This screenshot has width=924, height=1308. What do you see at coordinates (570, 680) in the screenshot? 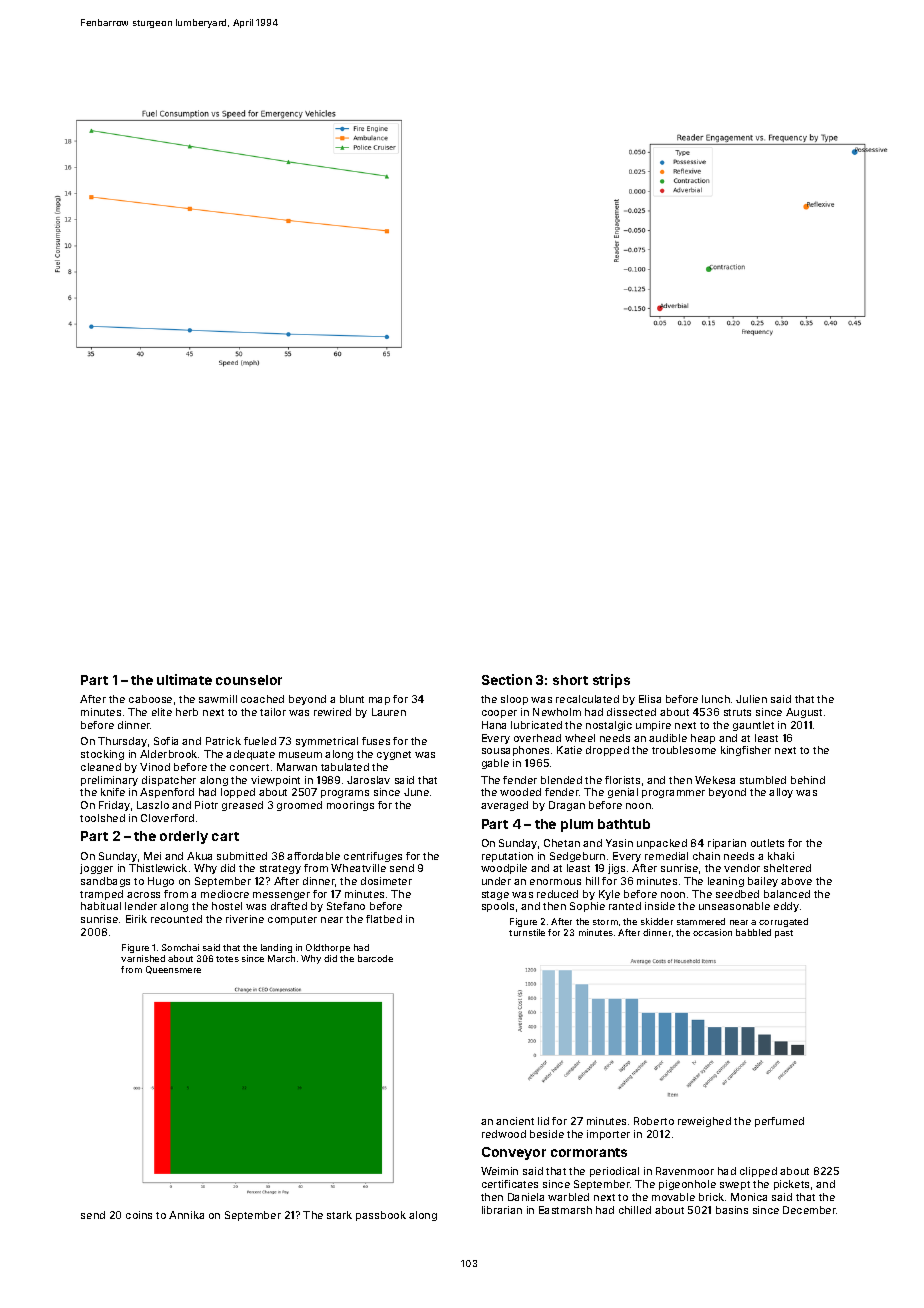
I see `short` at bounding box center [570, 680].
